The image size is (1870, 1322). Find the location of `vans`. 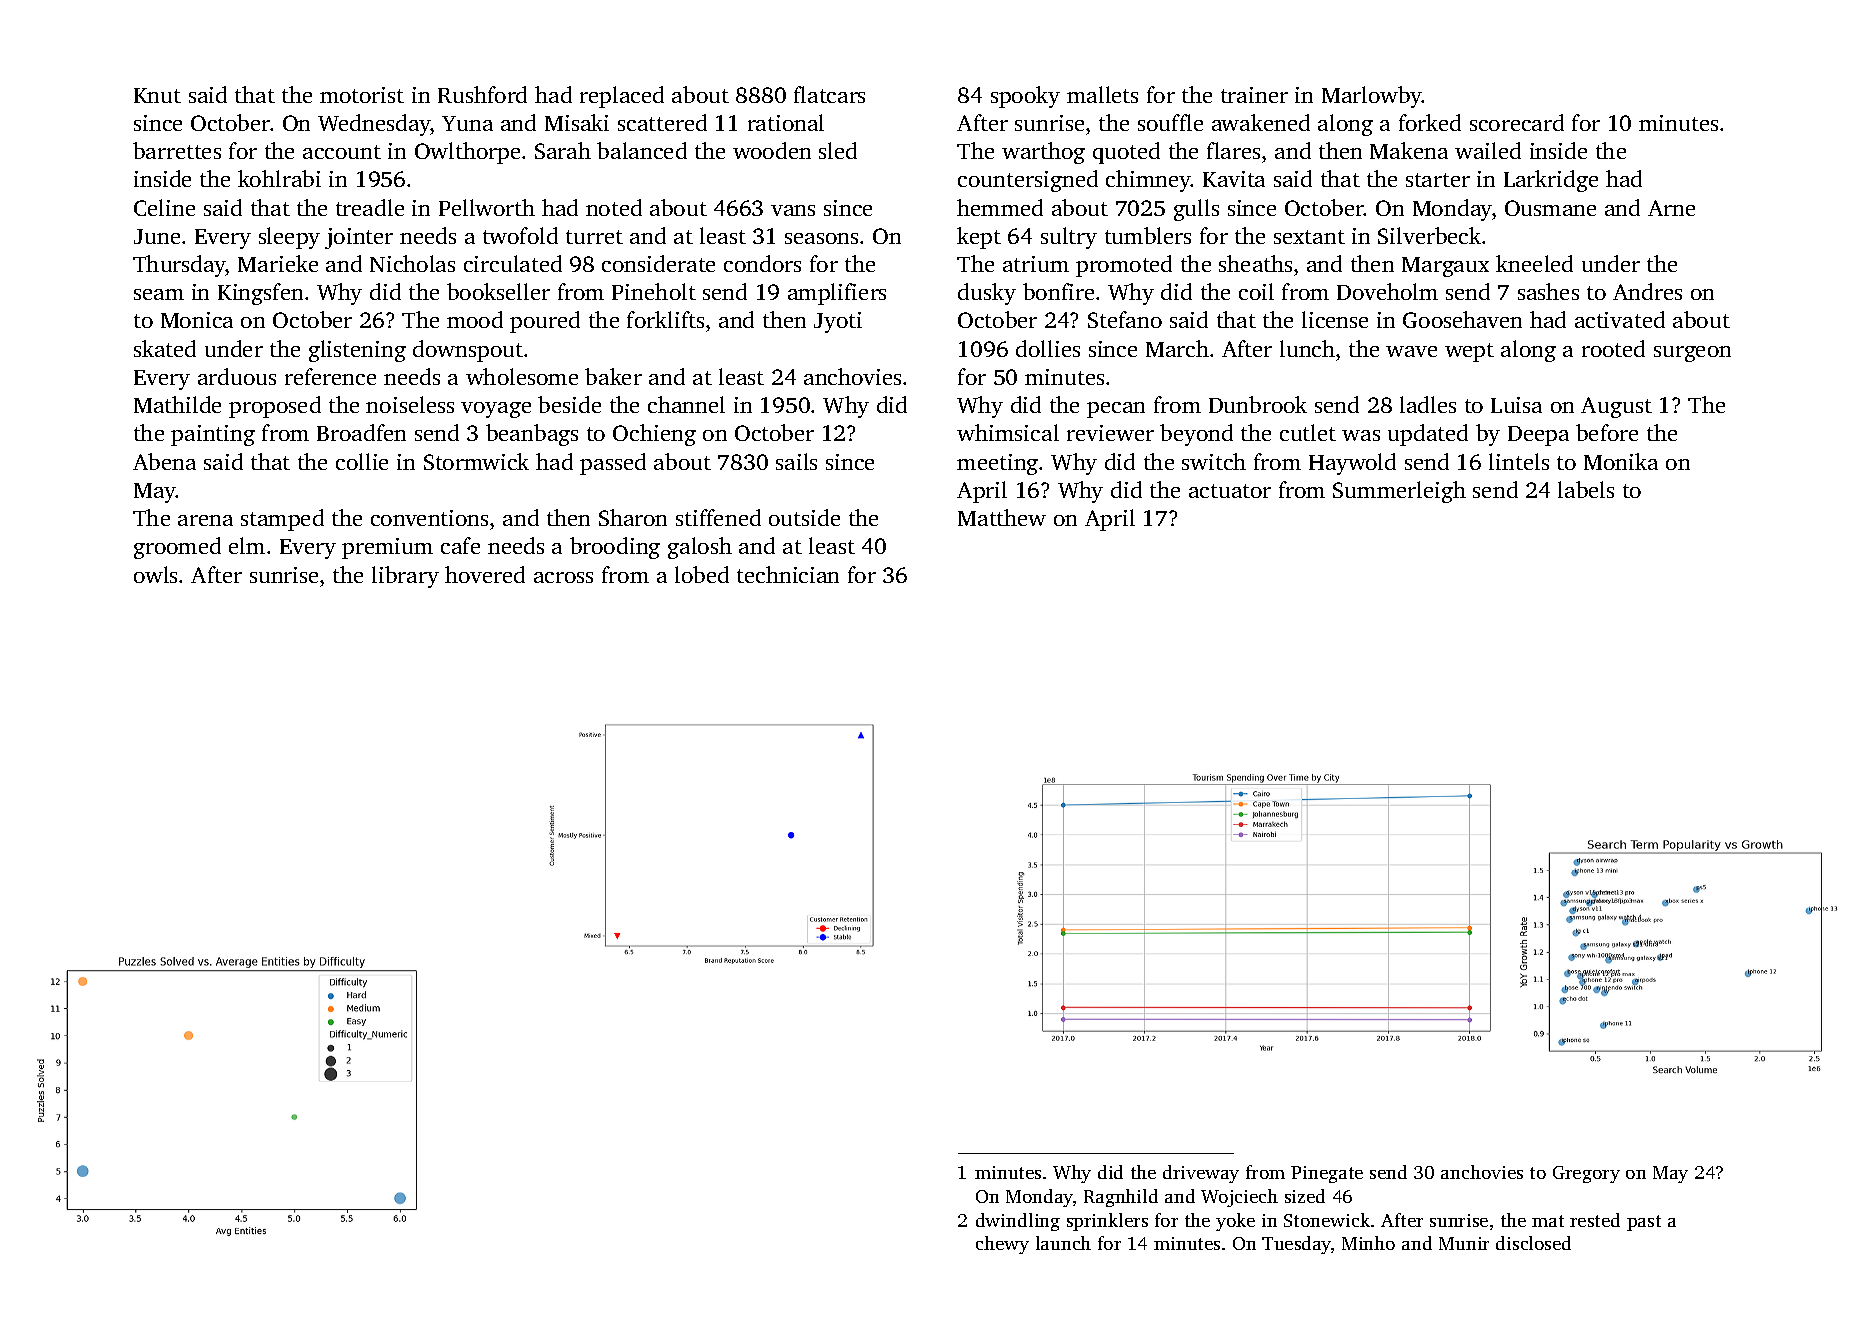

vans is located at coordinates (793, 210).
